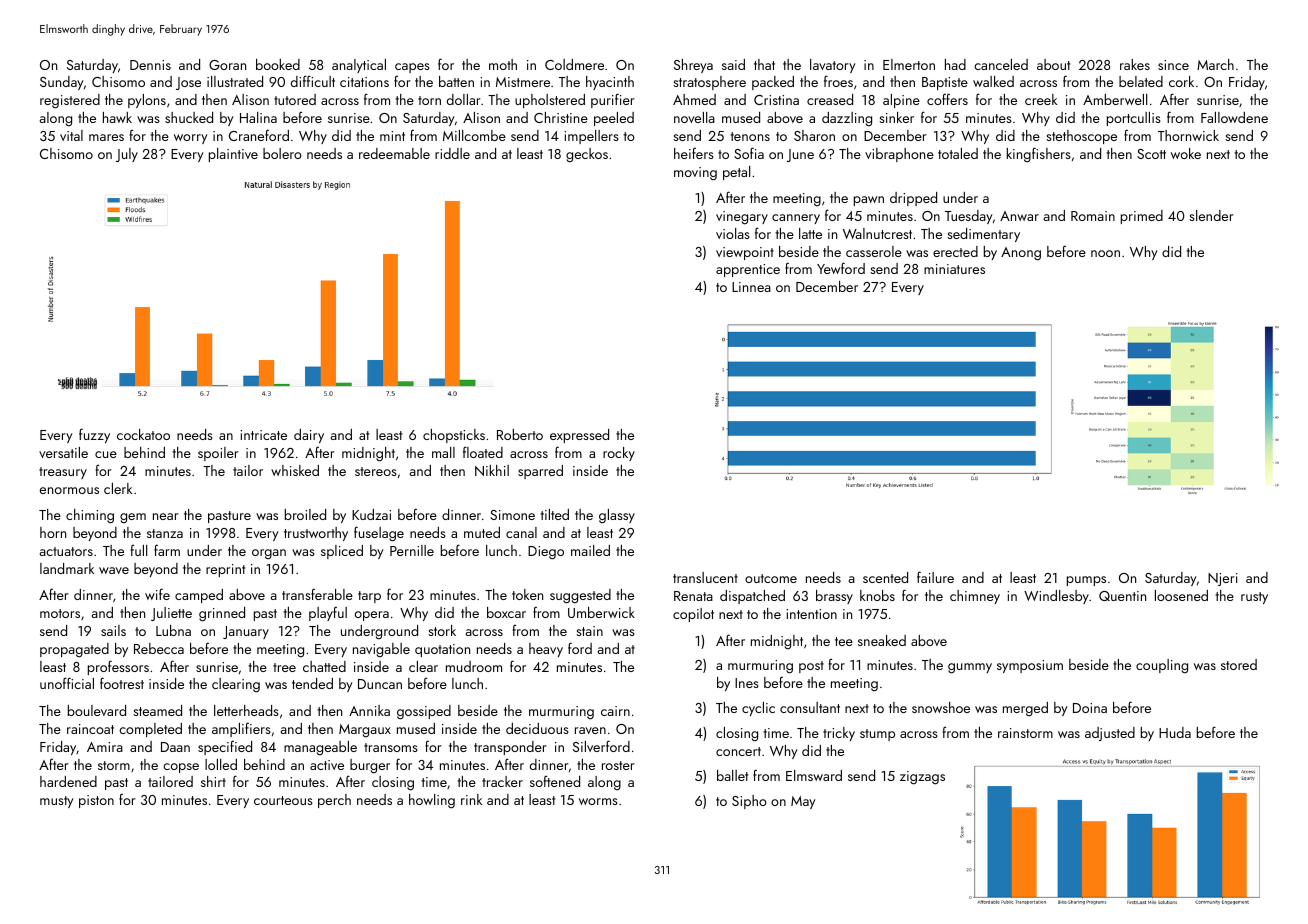  I want to click on translucent, so click(705, 577).
